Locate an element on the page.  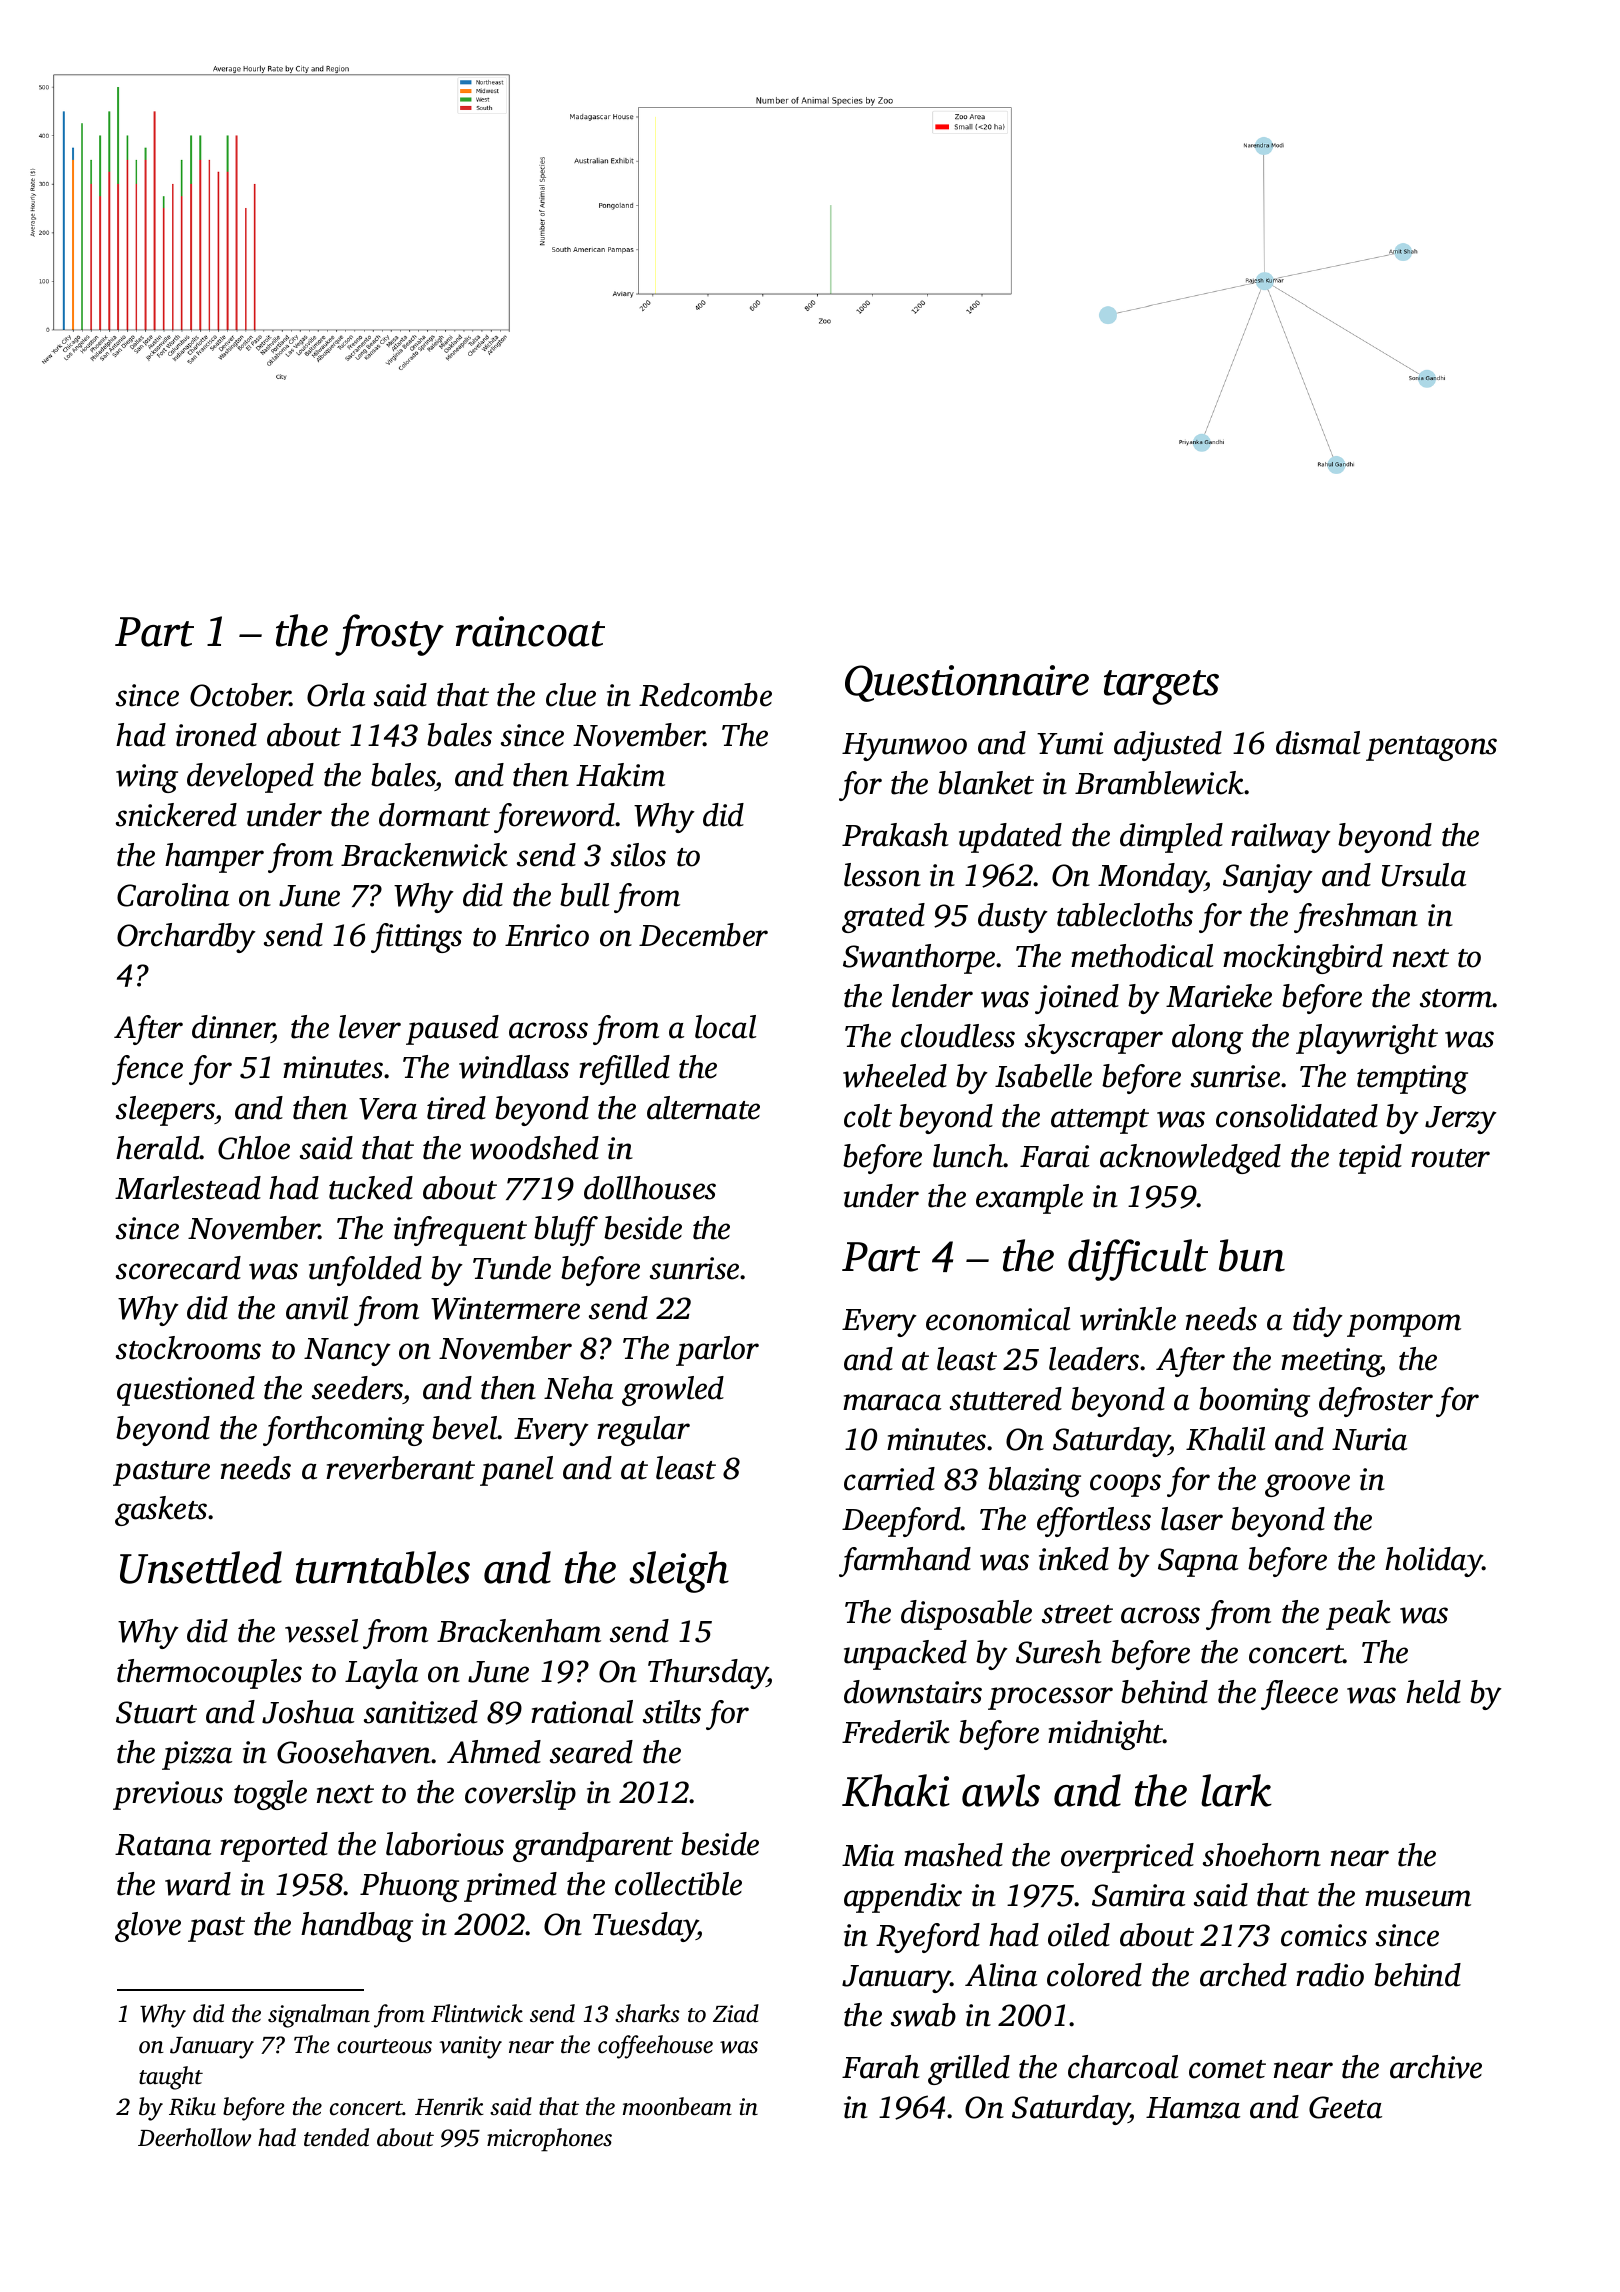
peak is located at coordinates (1358, 1615).
